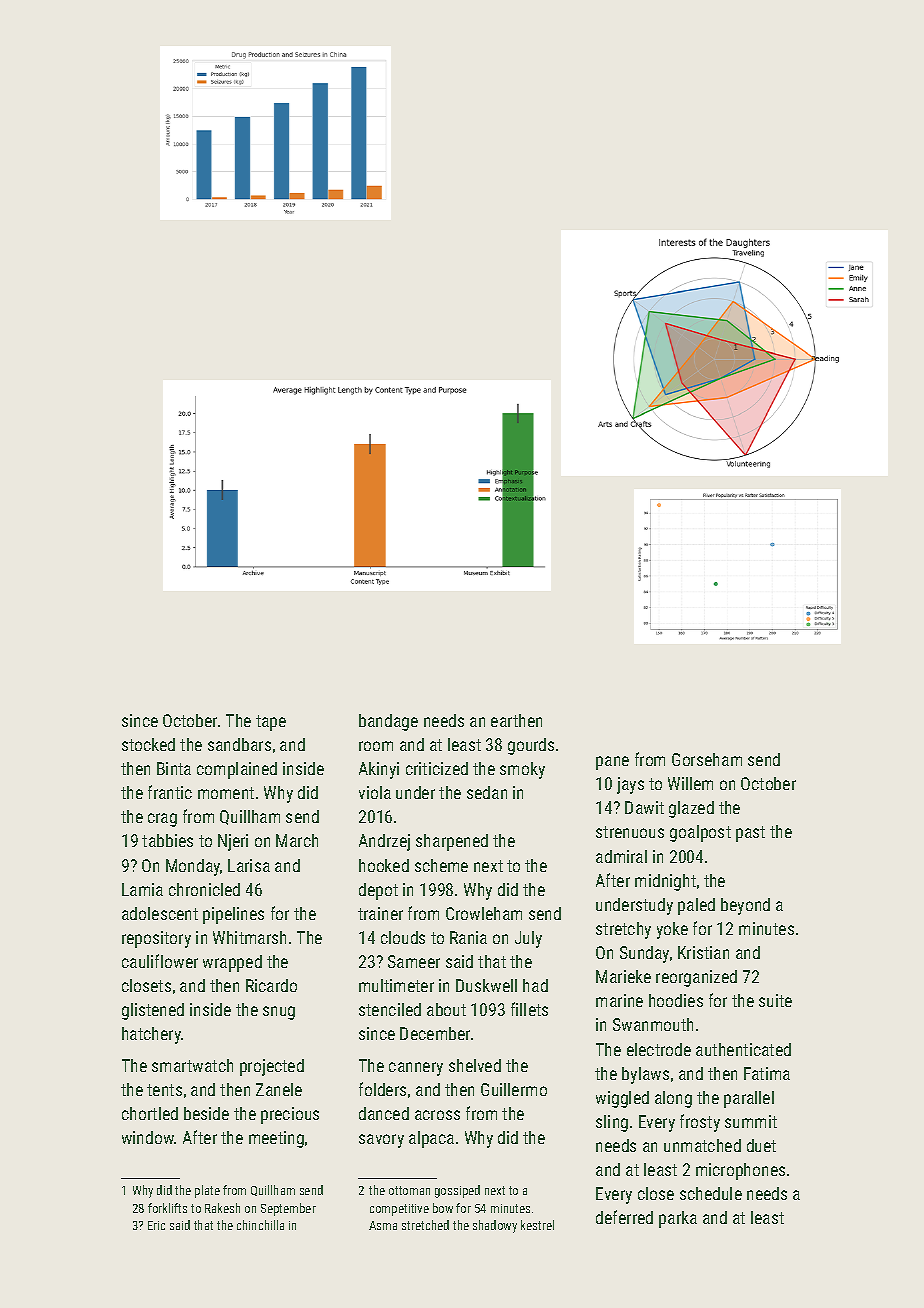 Image resolution: width=924 pixels, height=1308 pixels. Describe the element at coordinates (390, 1009) in the screenshot. I see `stenciled` at that location.
